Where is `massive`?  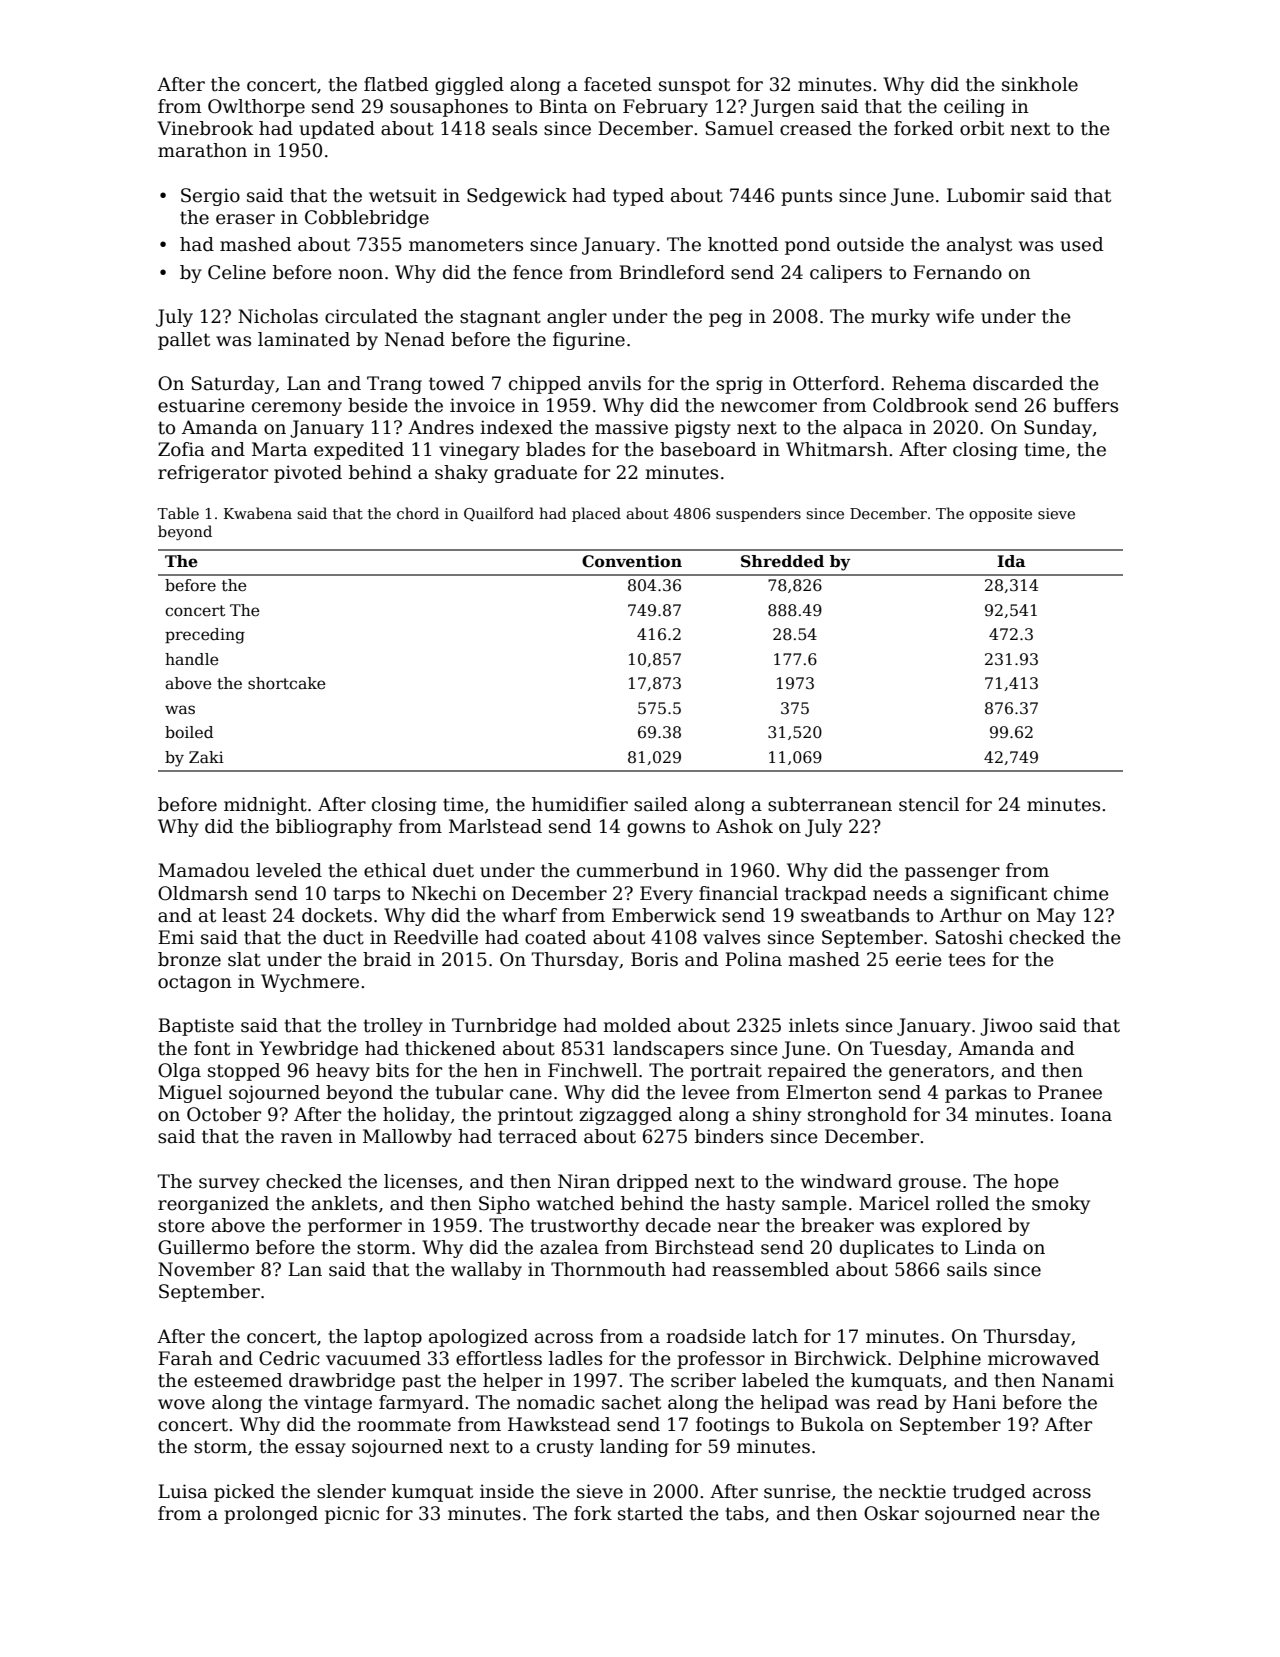
massive is located at coordinates (631, 427).
